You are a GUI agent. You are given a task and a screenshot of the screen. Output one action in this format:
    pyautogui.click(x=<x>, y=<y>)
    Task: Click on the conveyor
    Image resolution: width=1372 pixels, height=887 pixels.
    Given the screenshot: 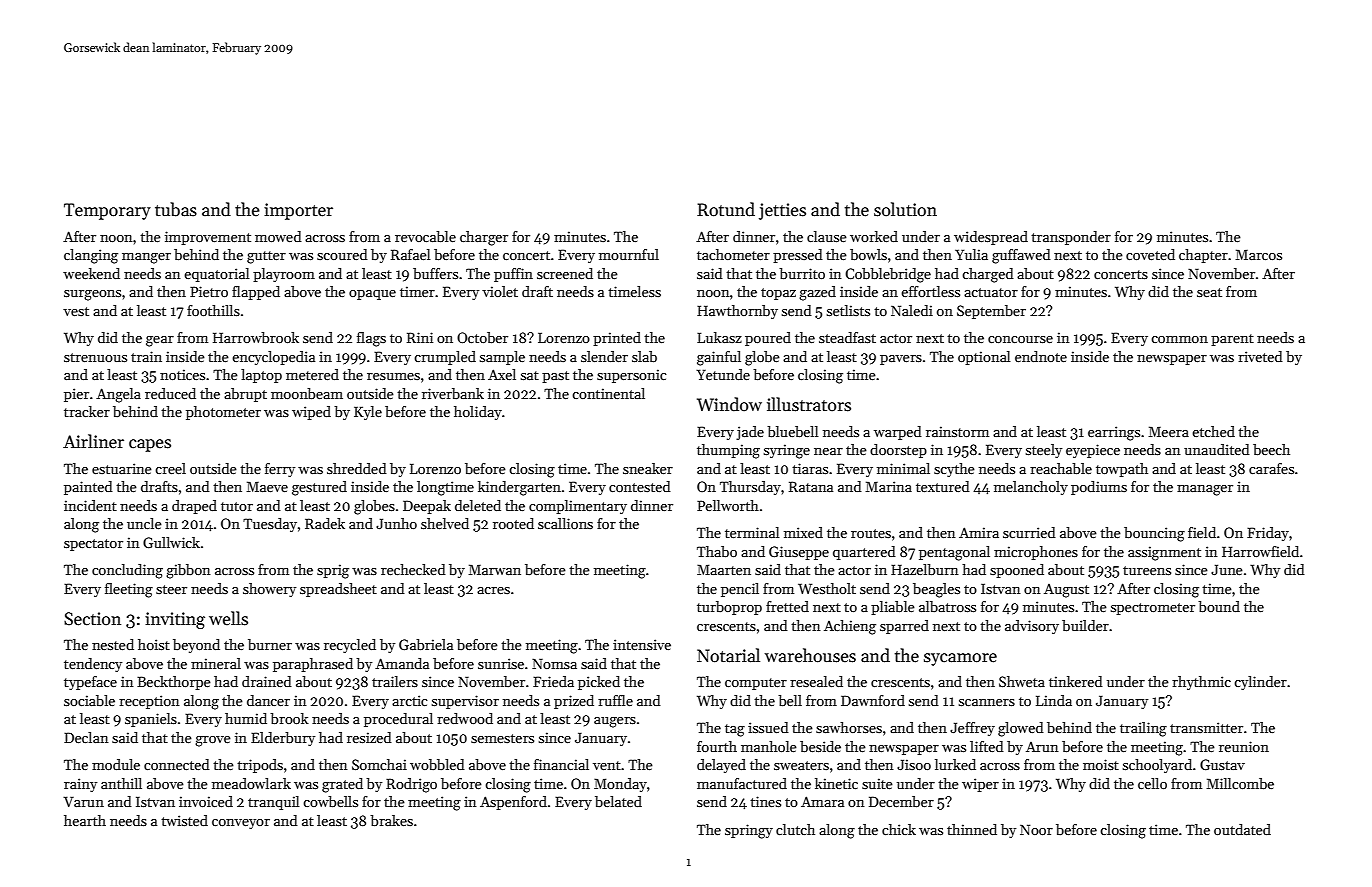 What is the action you would take?
    pyautogui.click(x=241, y=824)
